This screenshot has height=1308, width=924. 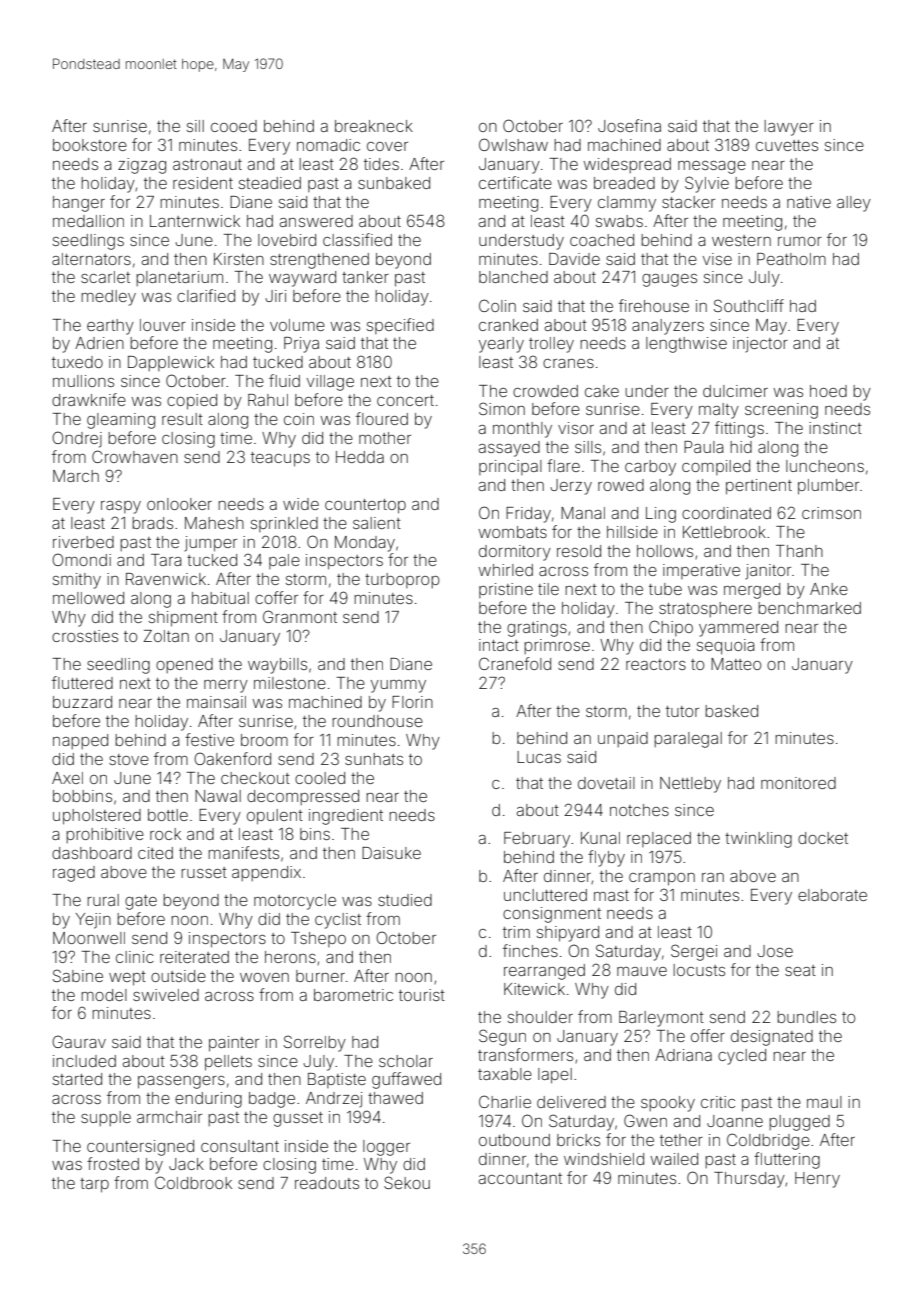 What do you see at coordinates (668, 327) in the screenshot?
I see `analyzers` at bounding box center [668, 327].
